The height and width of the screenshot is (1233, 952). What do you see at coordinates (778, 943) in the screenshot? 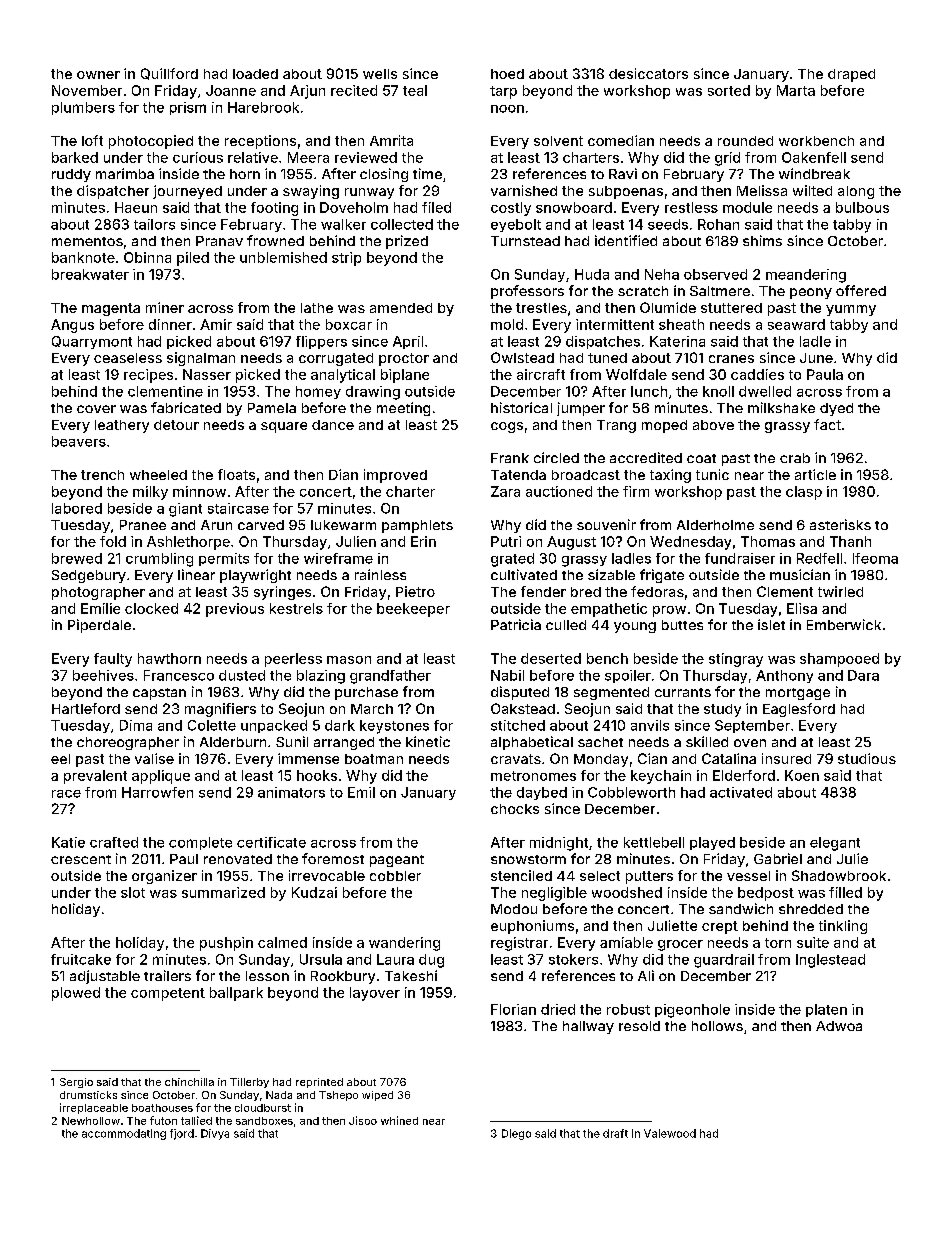
I see `torn` at bounding box center [778, 943].
